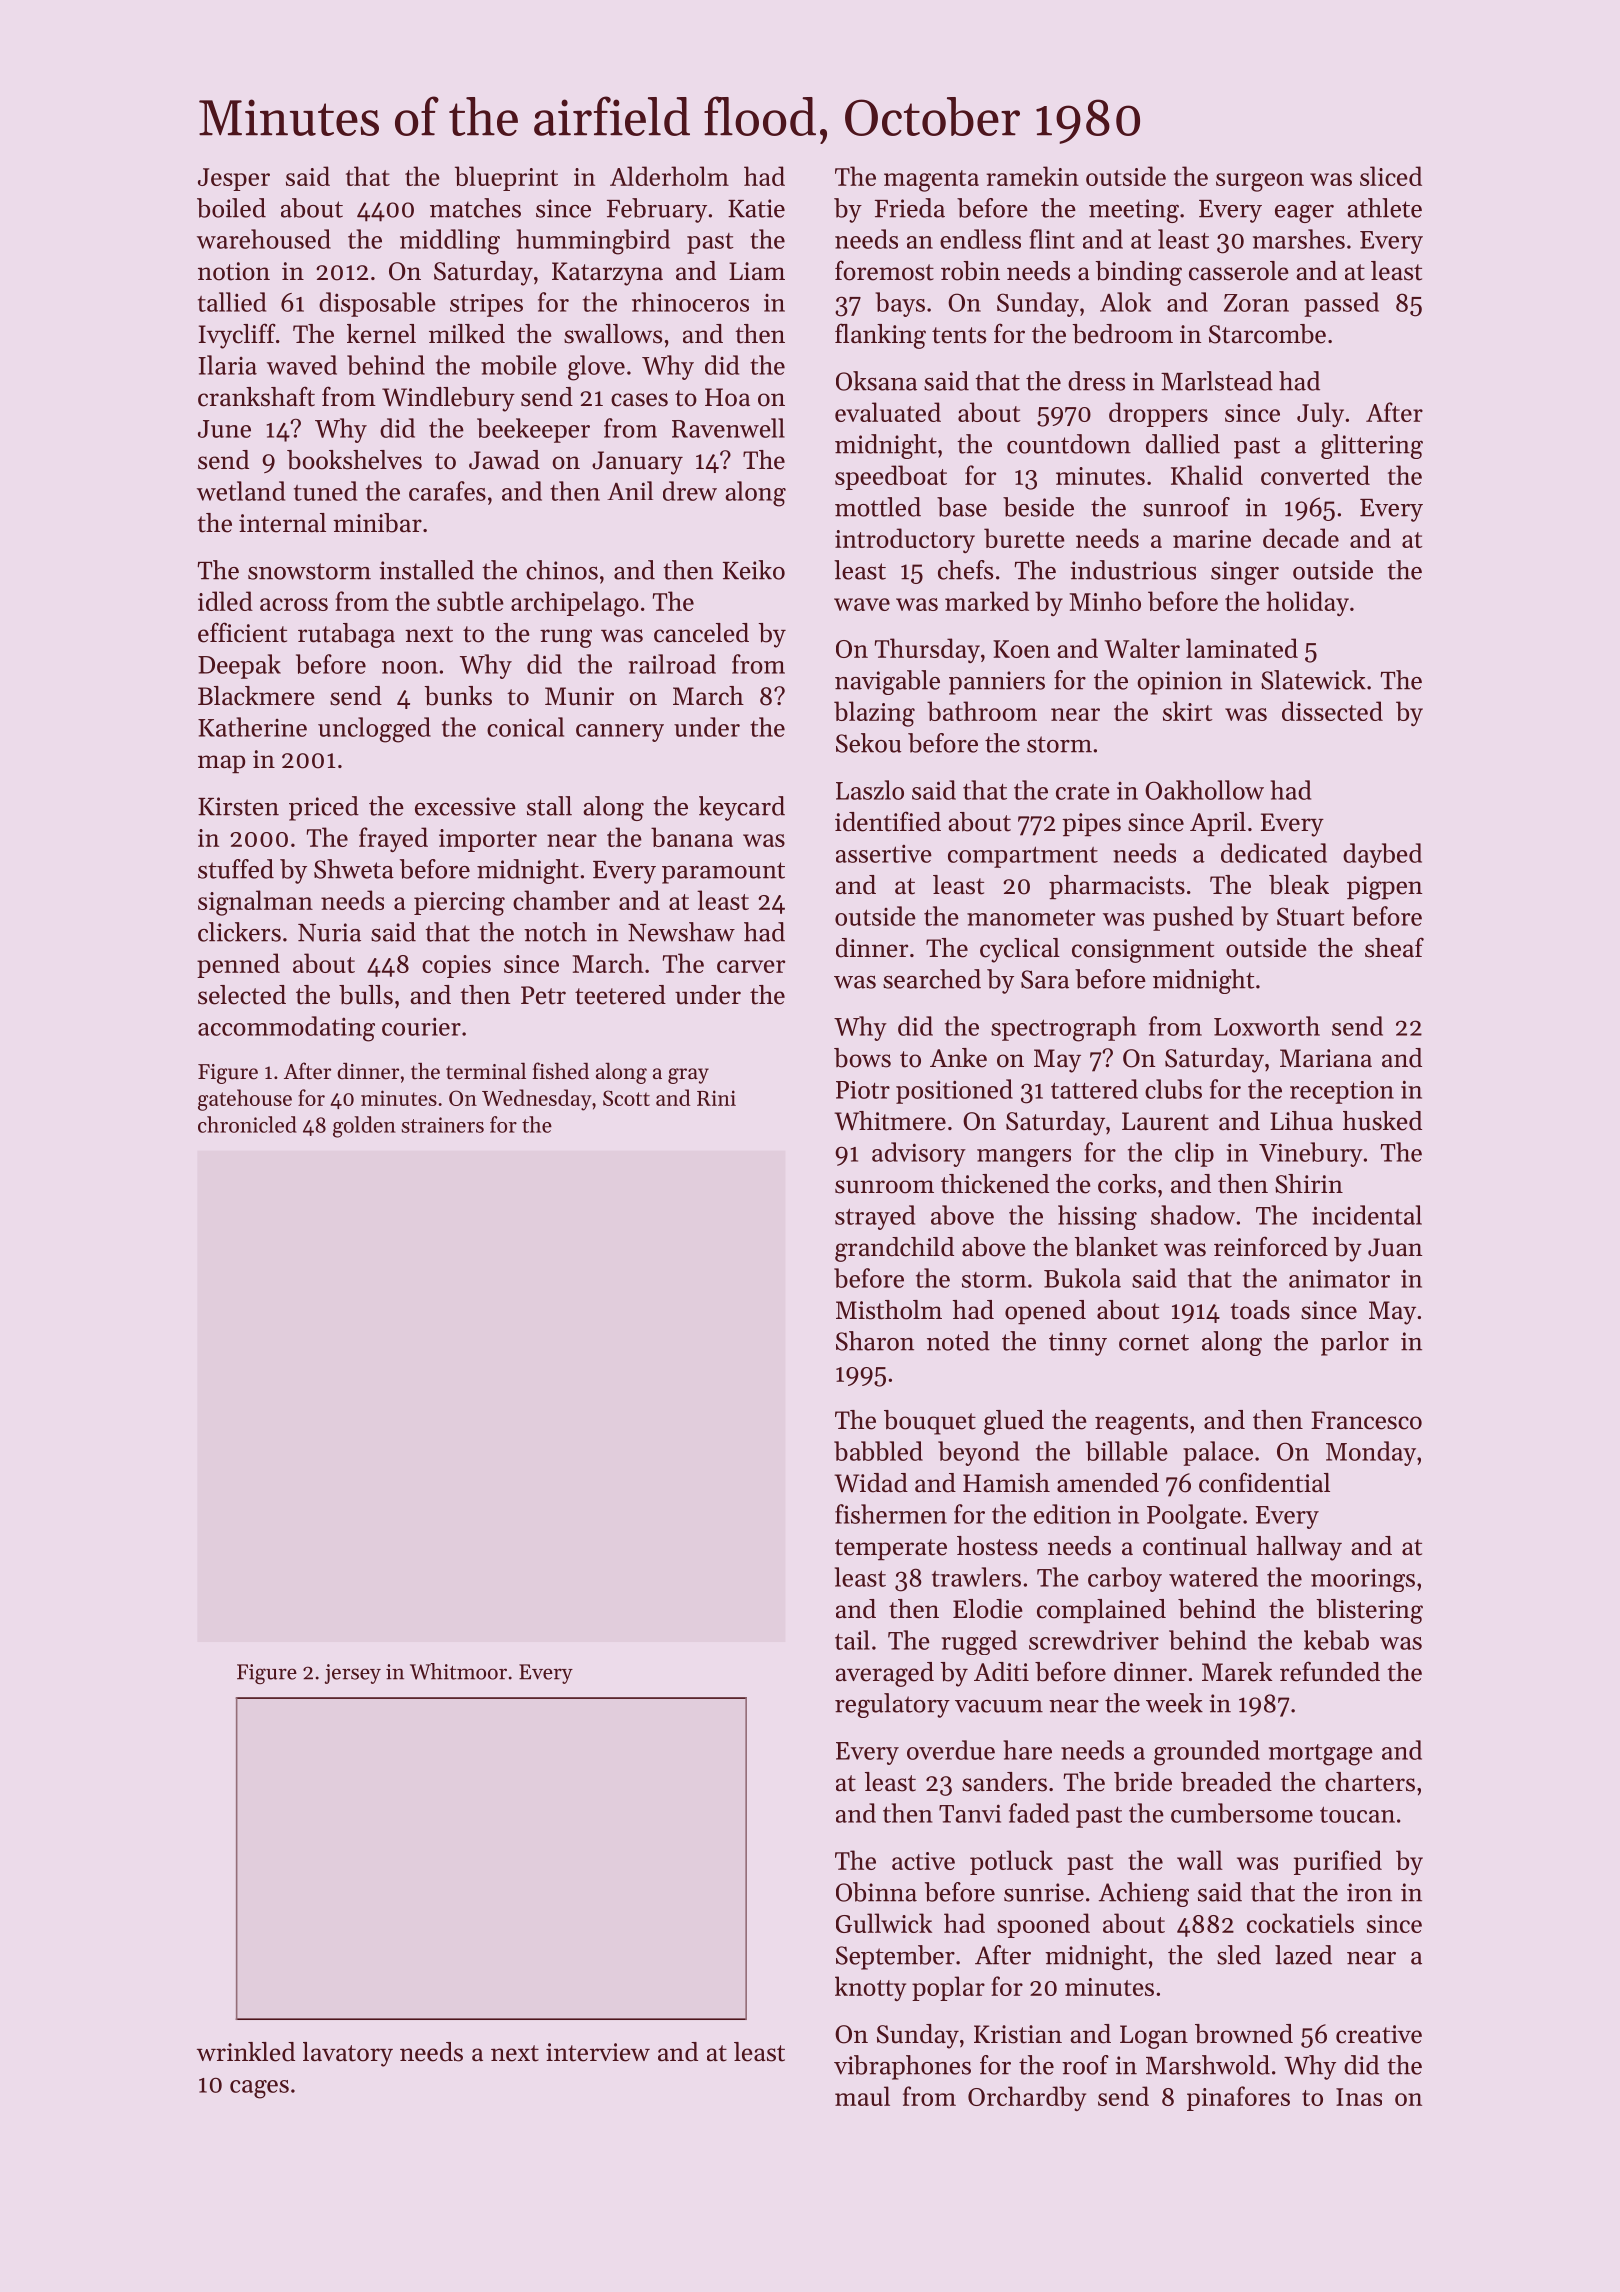 The height and width of the screenshot is (2292, 1620). I want to click on Mariana, so click(1326, 1058).
